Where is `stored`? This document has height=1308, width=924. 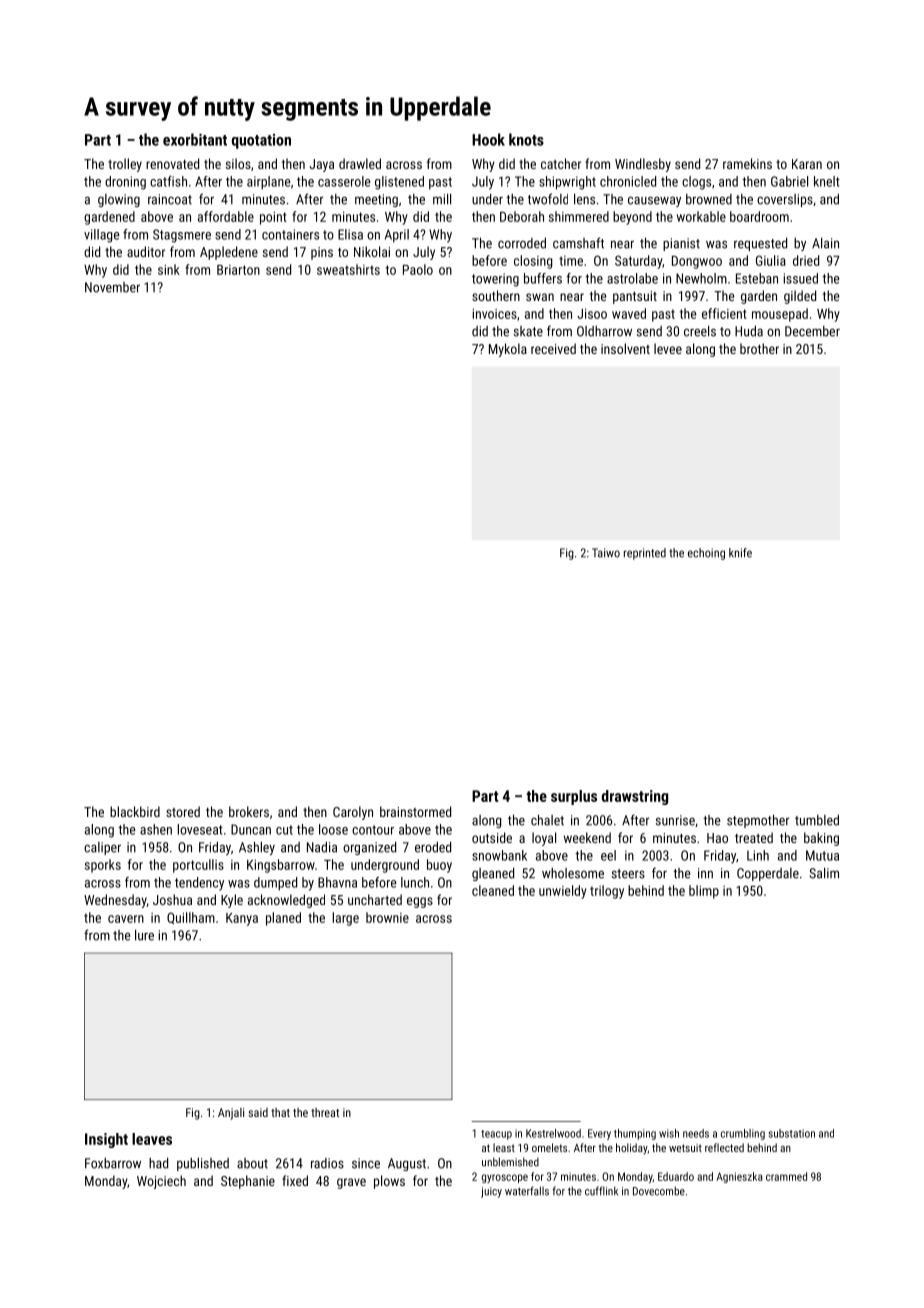
stored is located at coordinates (183, 811).
